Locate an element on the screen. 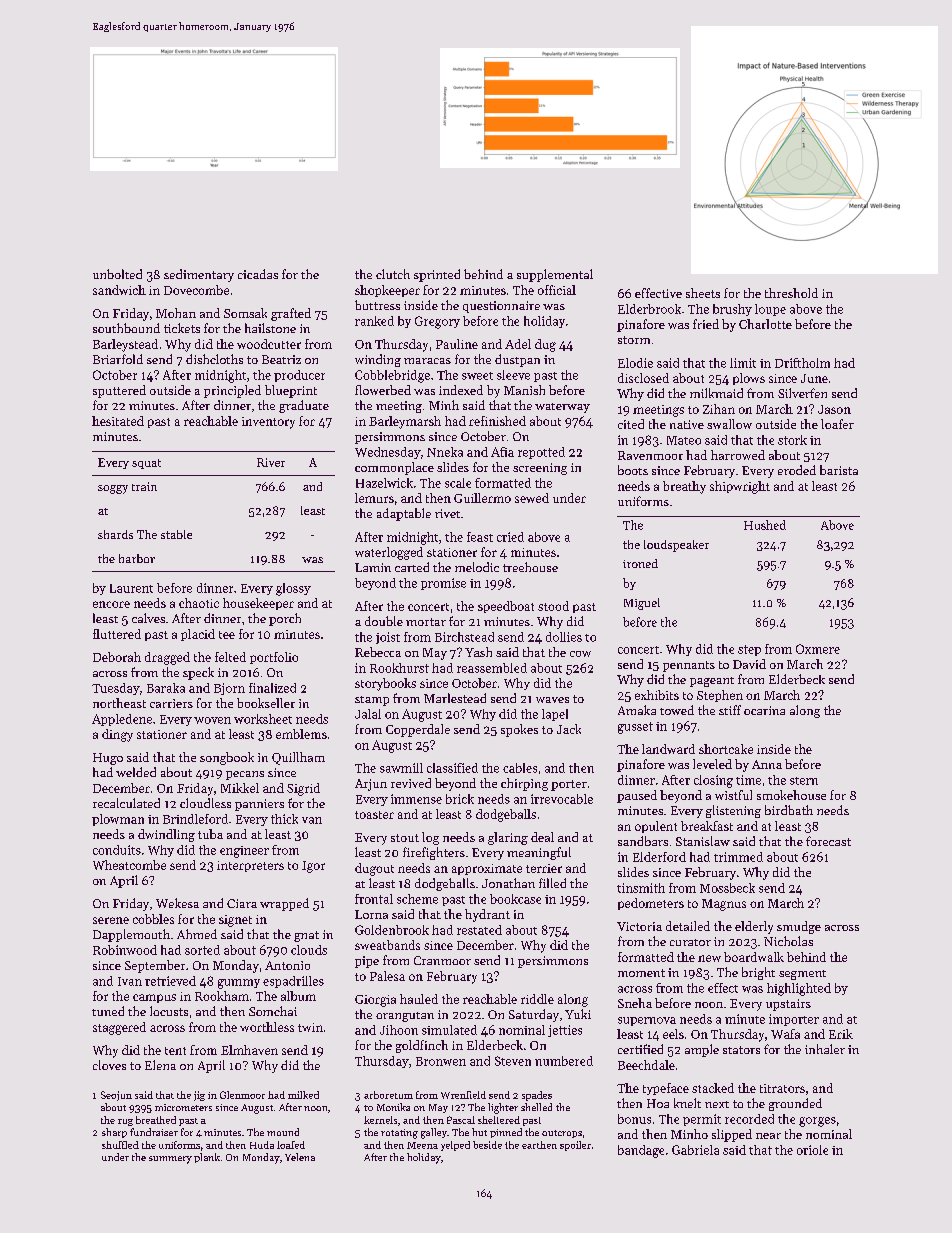 This screenshot has width=952, height=1233. sheets is located at coordinates (703, 293).
